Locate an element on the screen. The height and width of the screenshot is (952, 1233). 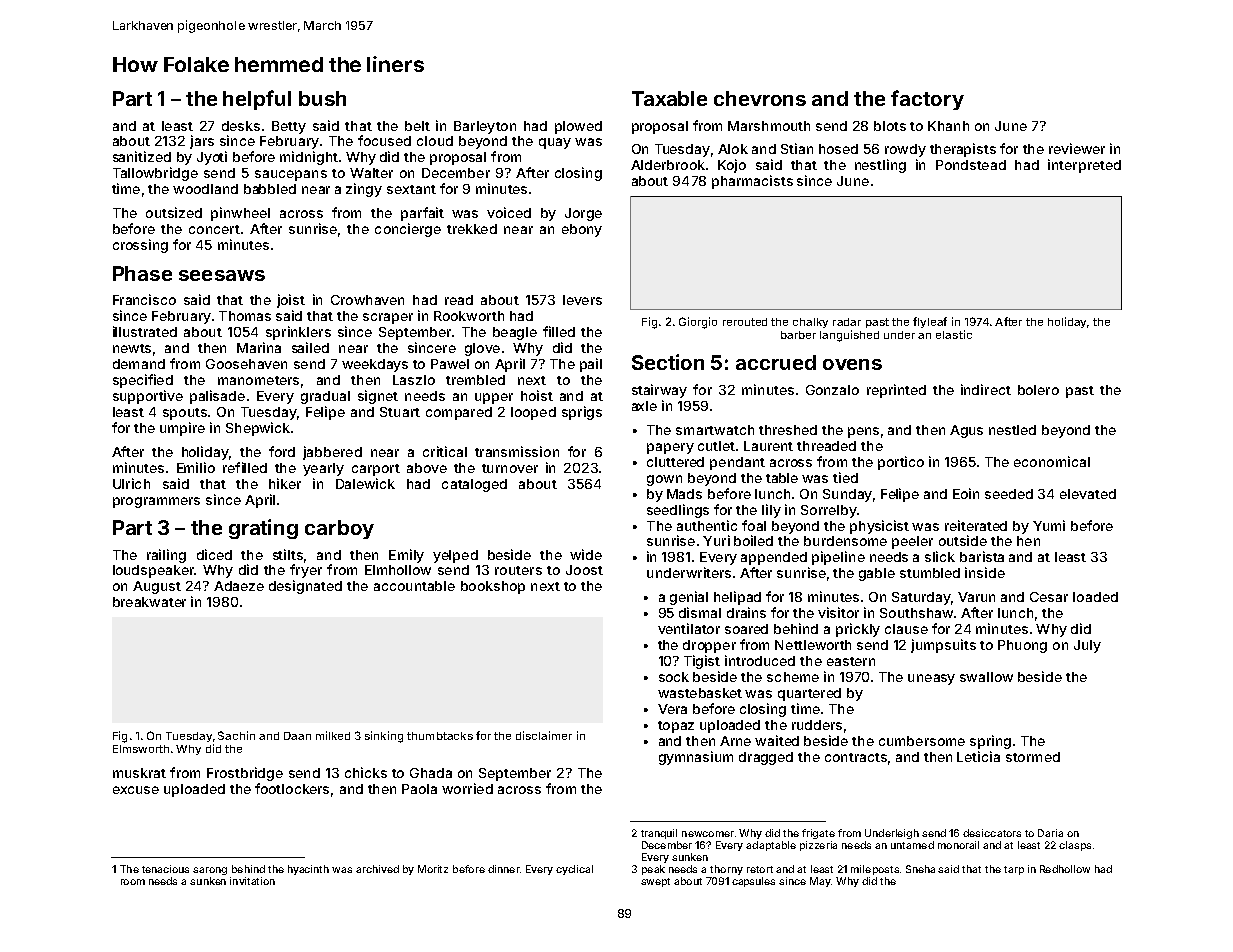
saucepans is located at coordinates (291, 175).
